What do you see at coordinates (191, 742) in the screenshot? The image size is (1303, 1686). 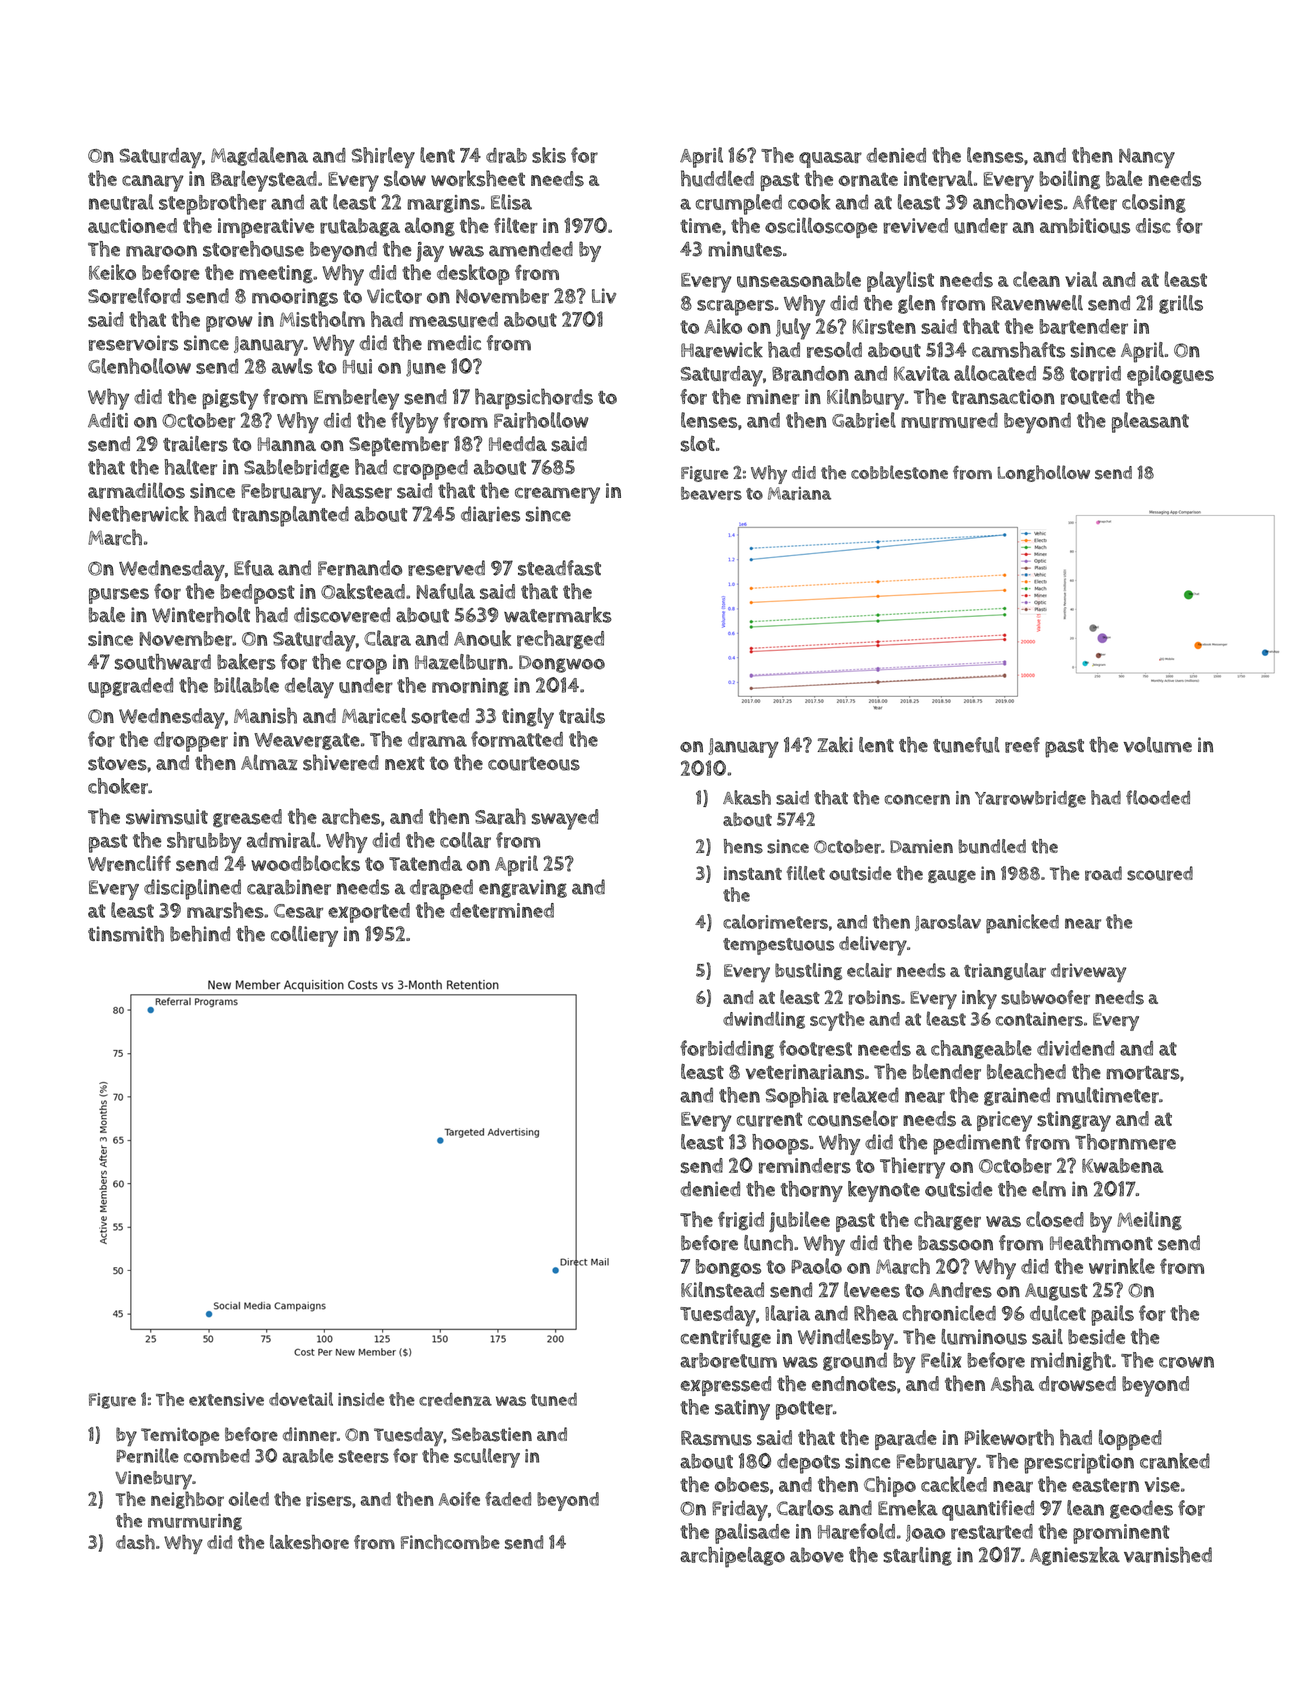 I see `dropper` at bounding box center [191, 742].
